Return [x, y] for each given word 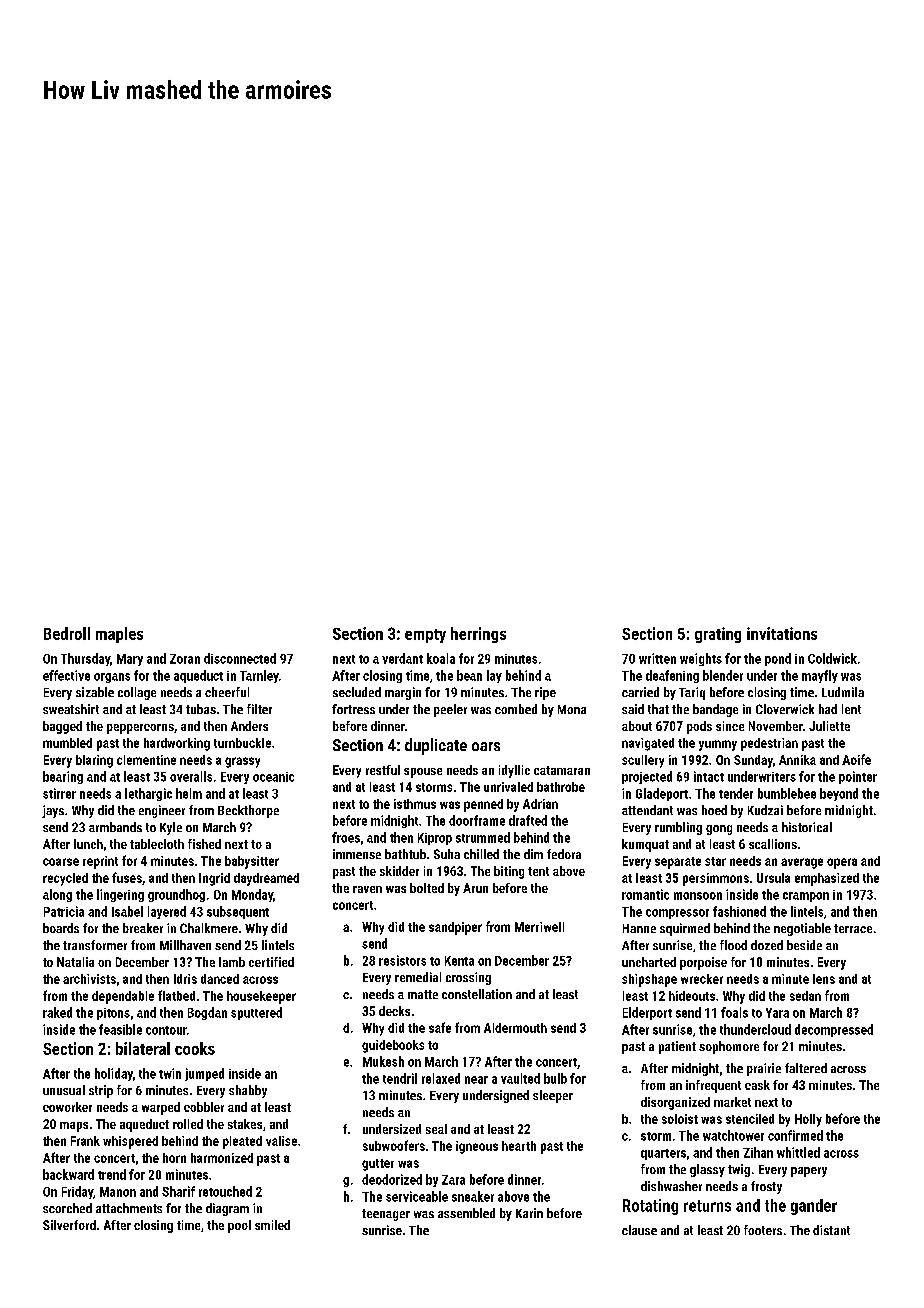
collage [137, 693]
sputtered [256, 1013]
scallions [773, 844]
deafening [672, 676]
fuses [127, 877]
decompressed [834, 1030]
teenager [386, 1215]
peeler [450, 710]
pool [239, 1226]
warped [161, 1108]
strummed [483, 837]
